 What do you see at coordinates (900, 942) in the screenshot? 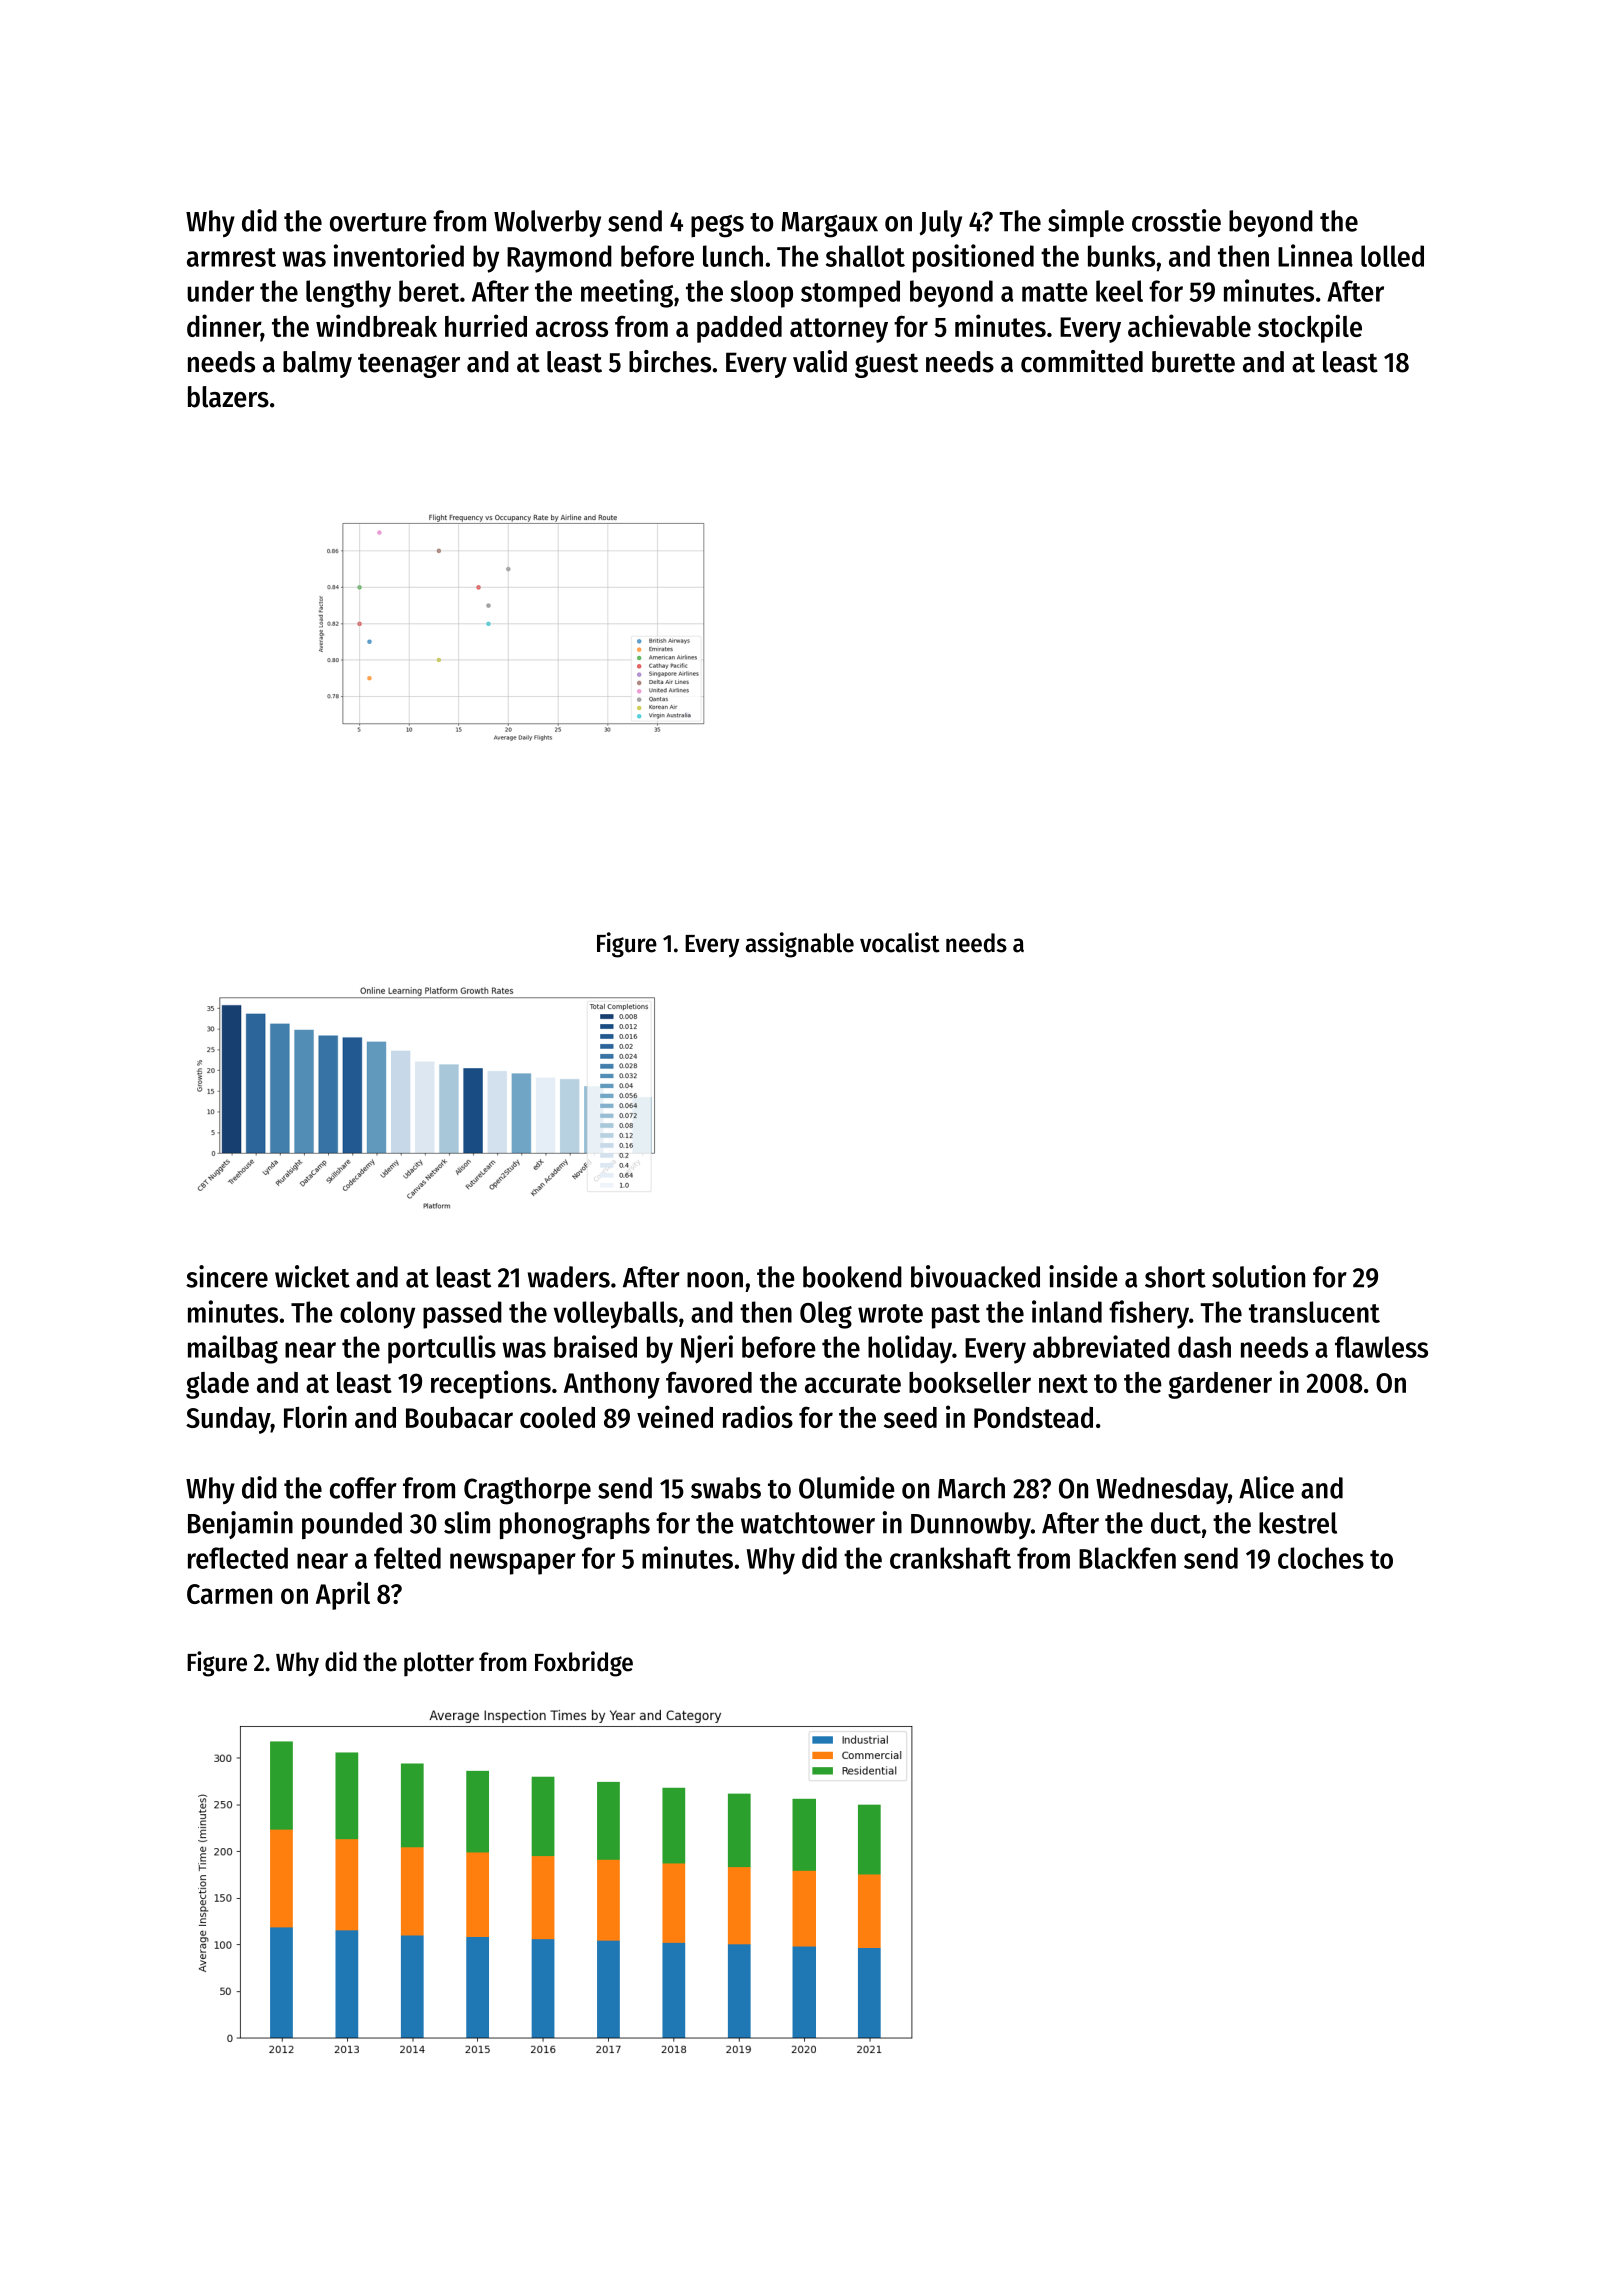
I see `vocalist` at bounding box center [900, 942].
